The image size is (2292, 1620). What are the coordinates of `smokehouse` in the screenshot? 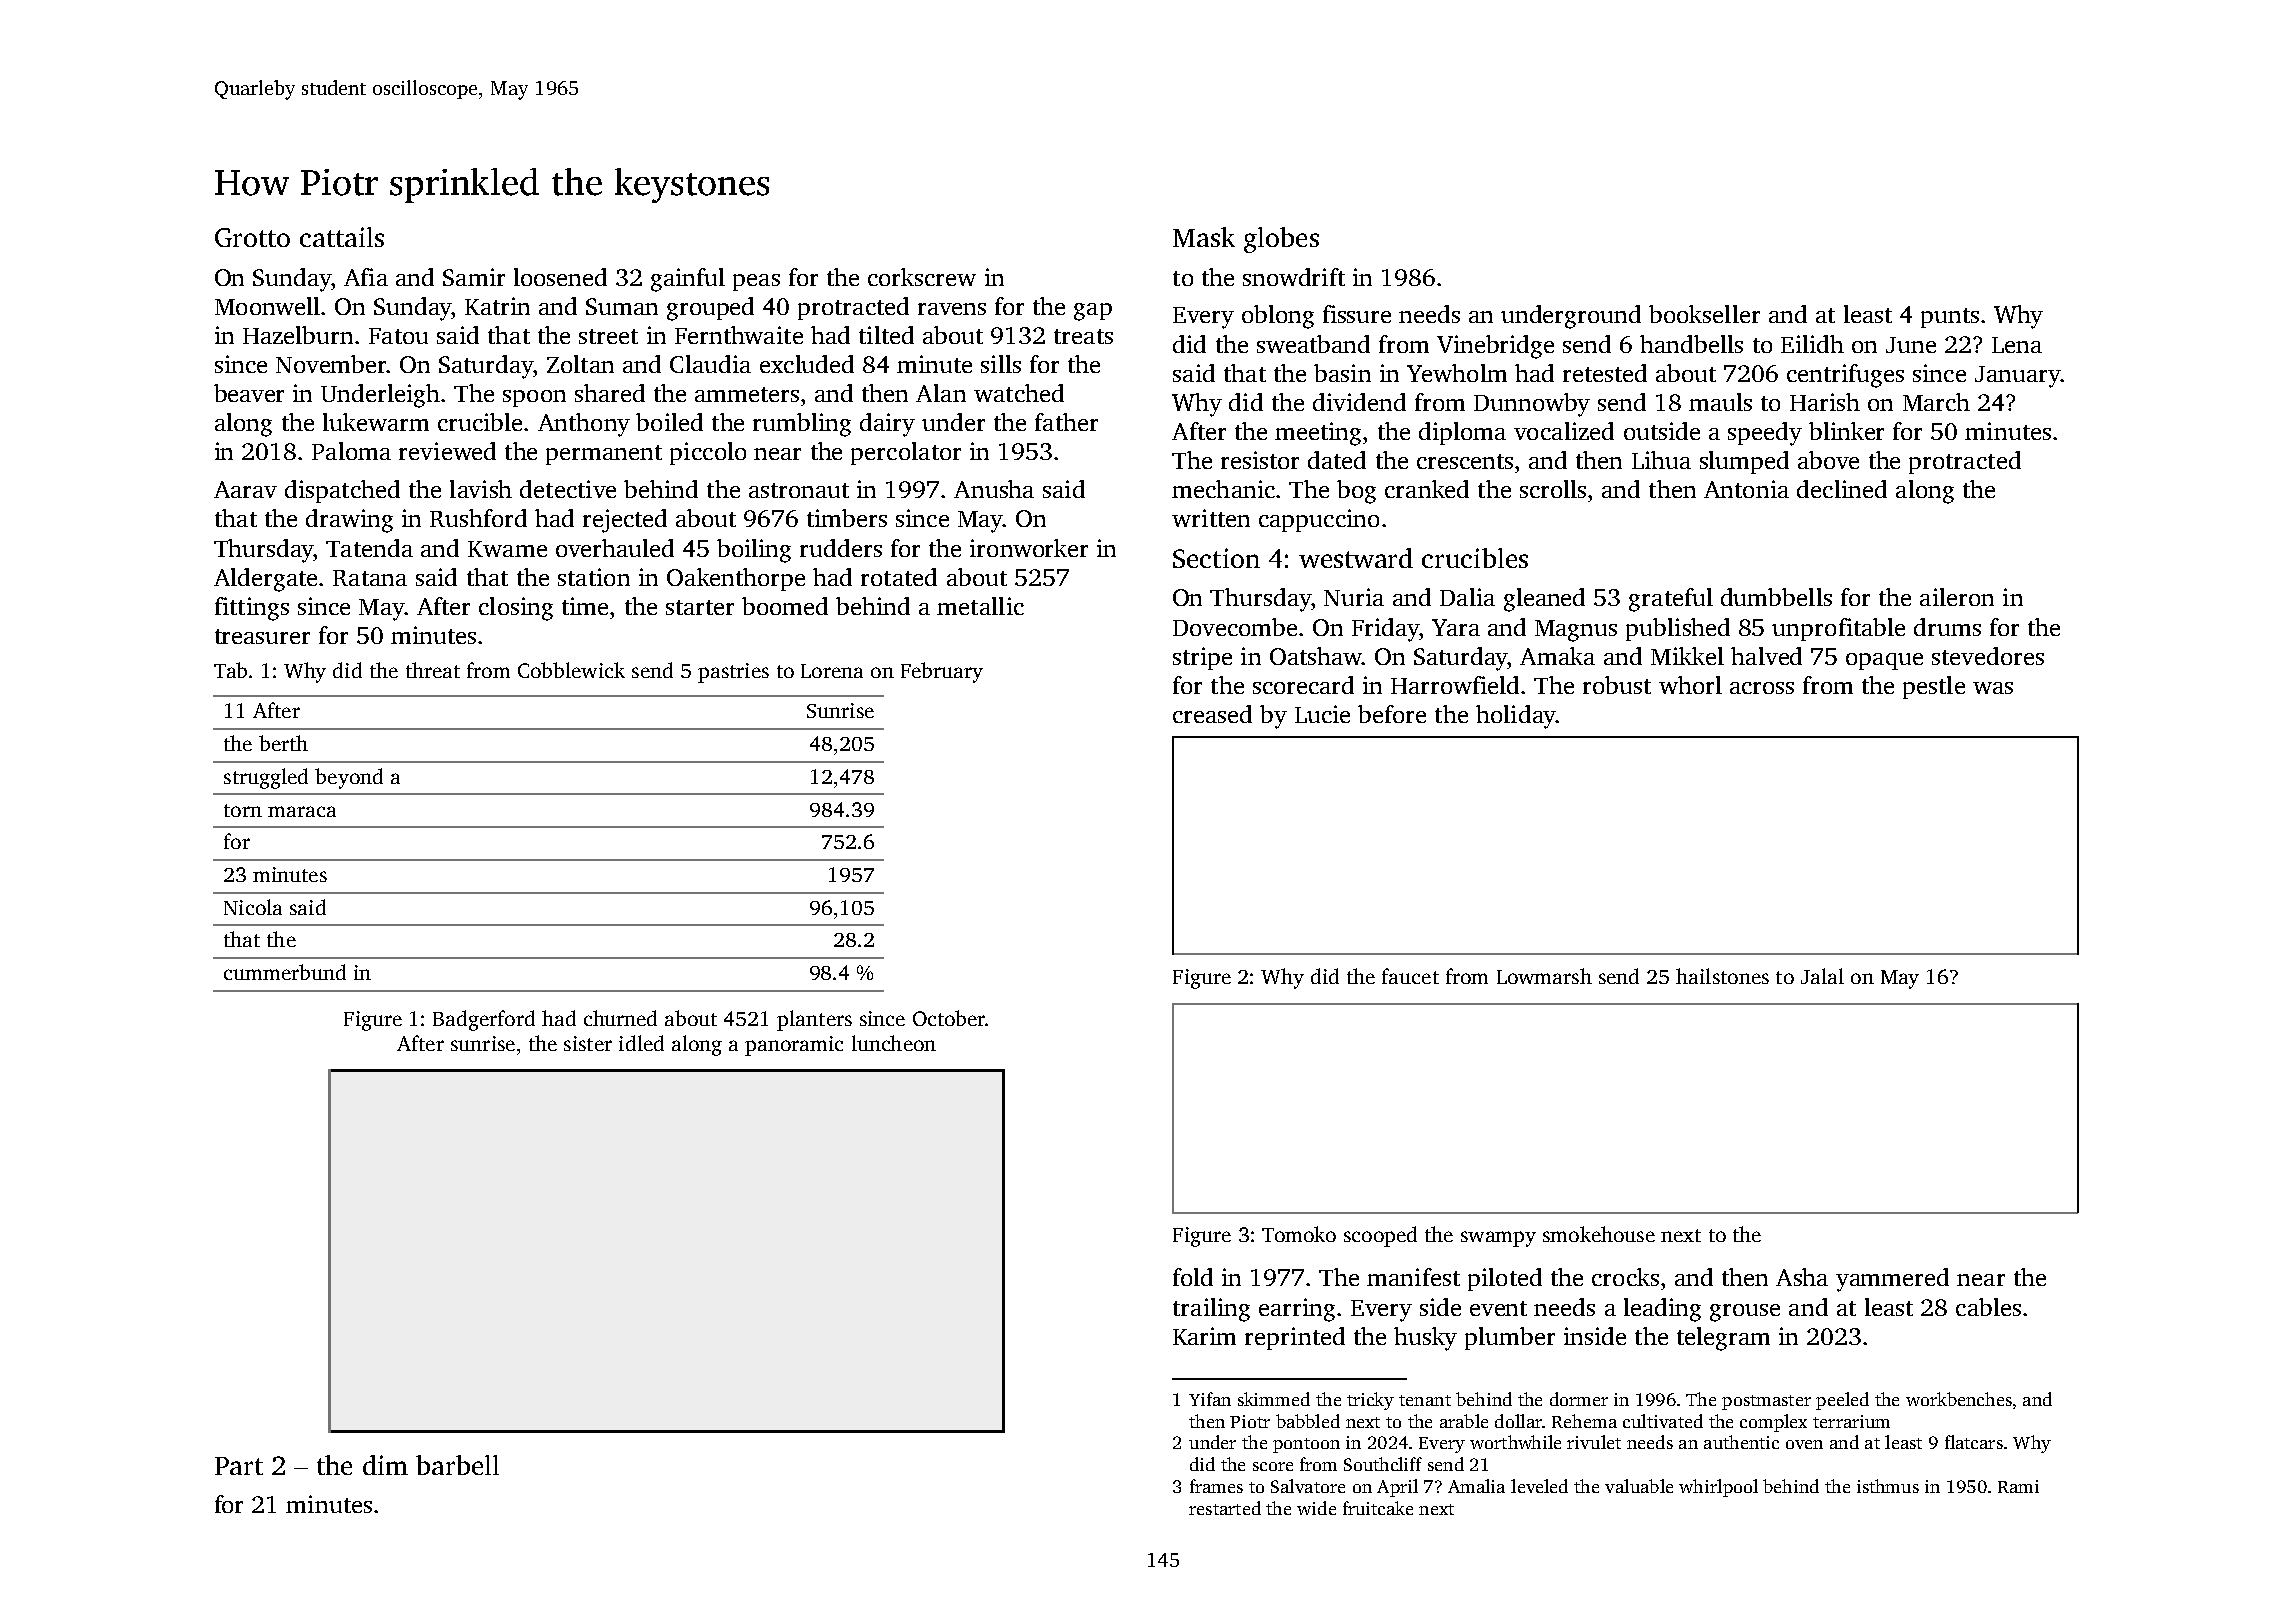 It's located at (1599, 1234).
